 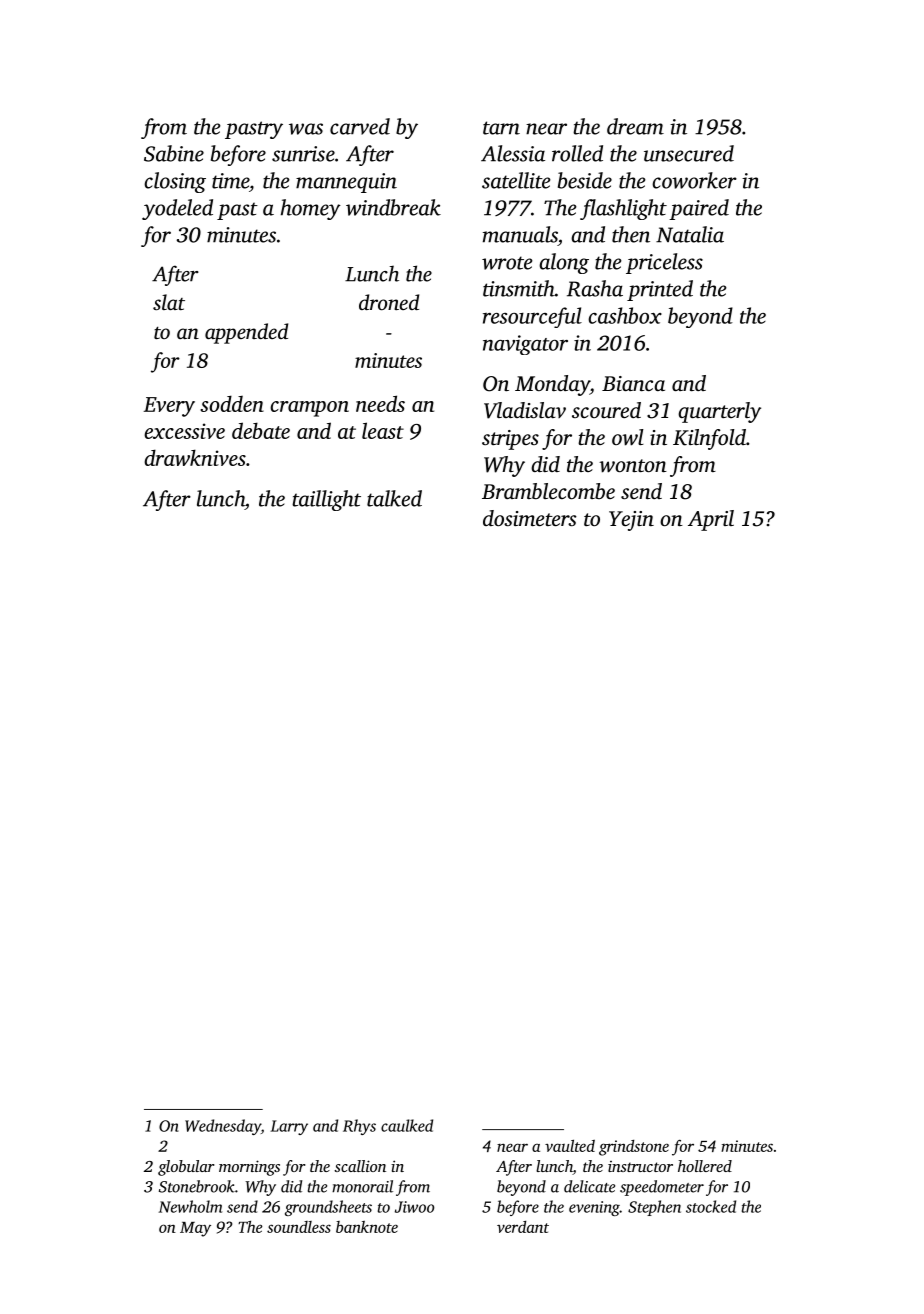 I want to click on caulked, so click(x=407, y=1125).
